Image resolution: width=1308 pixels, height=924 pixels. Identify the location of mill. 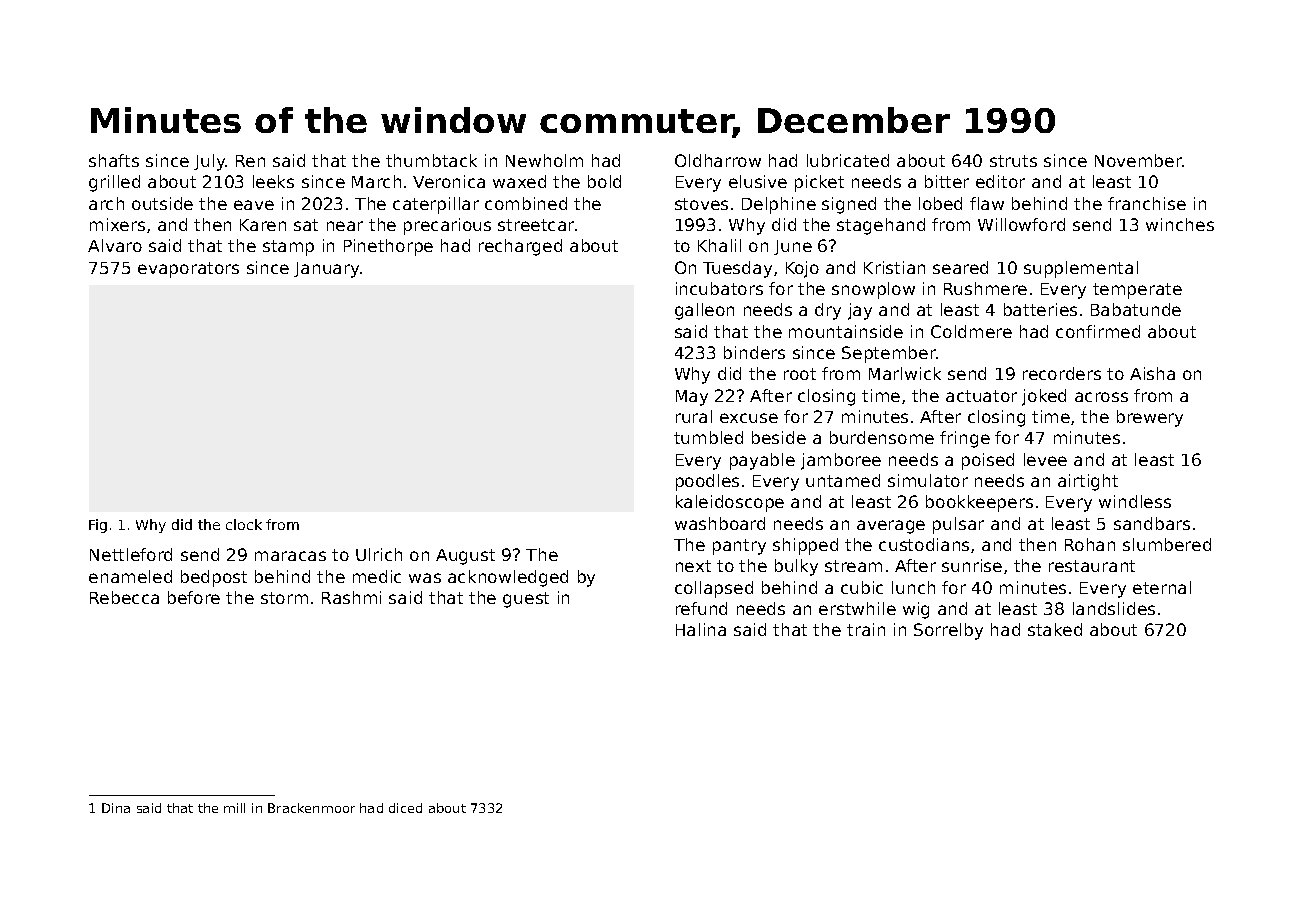
(234, 808).
